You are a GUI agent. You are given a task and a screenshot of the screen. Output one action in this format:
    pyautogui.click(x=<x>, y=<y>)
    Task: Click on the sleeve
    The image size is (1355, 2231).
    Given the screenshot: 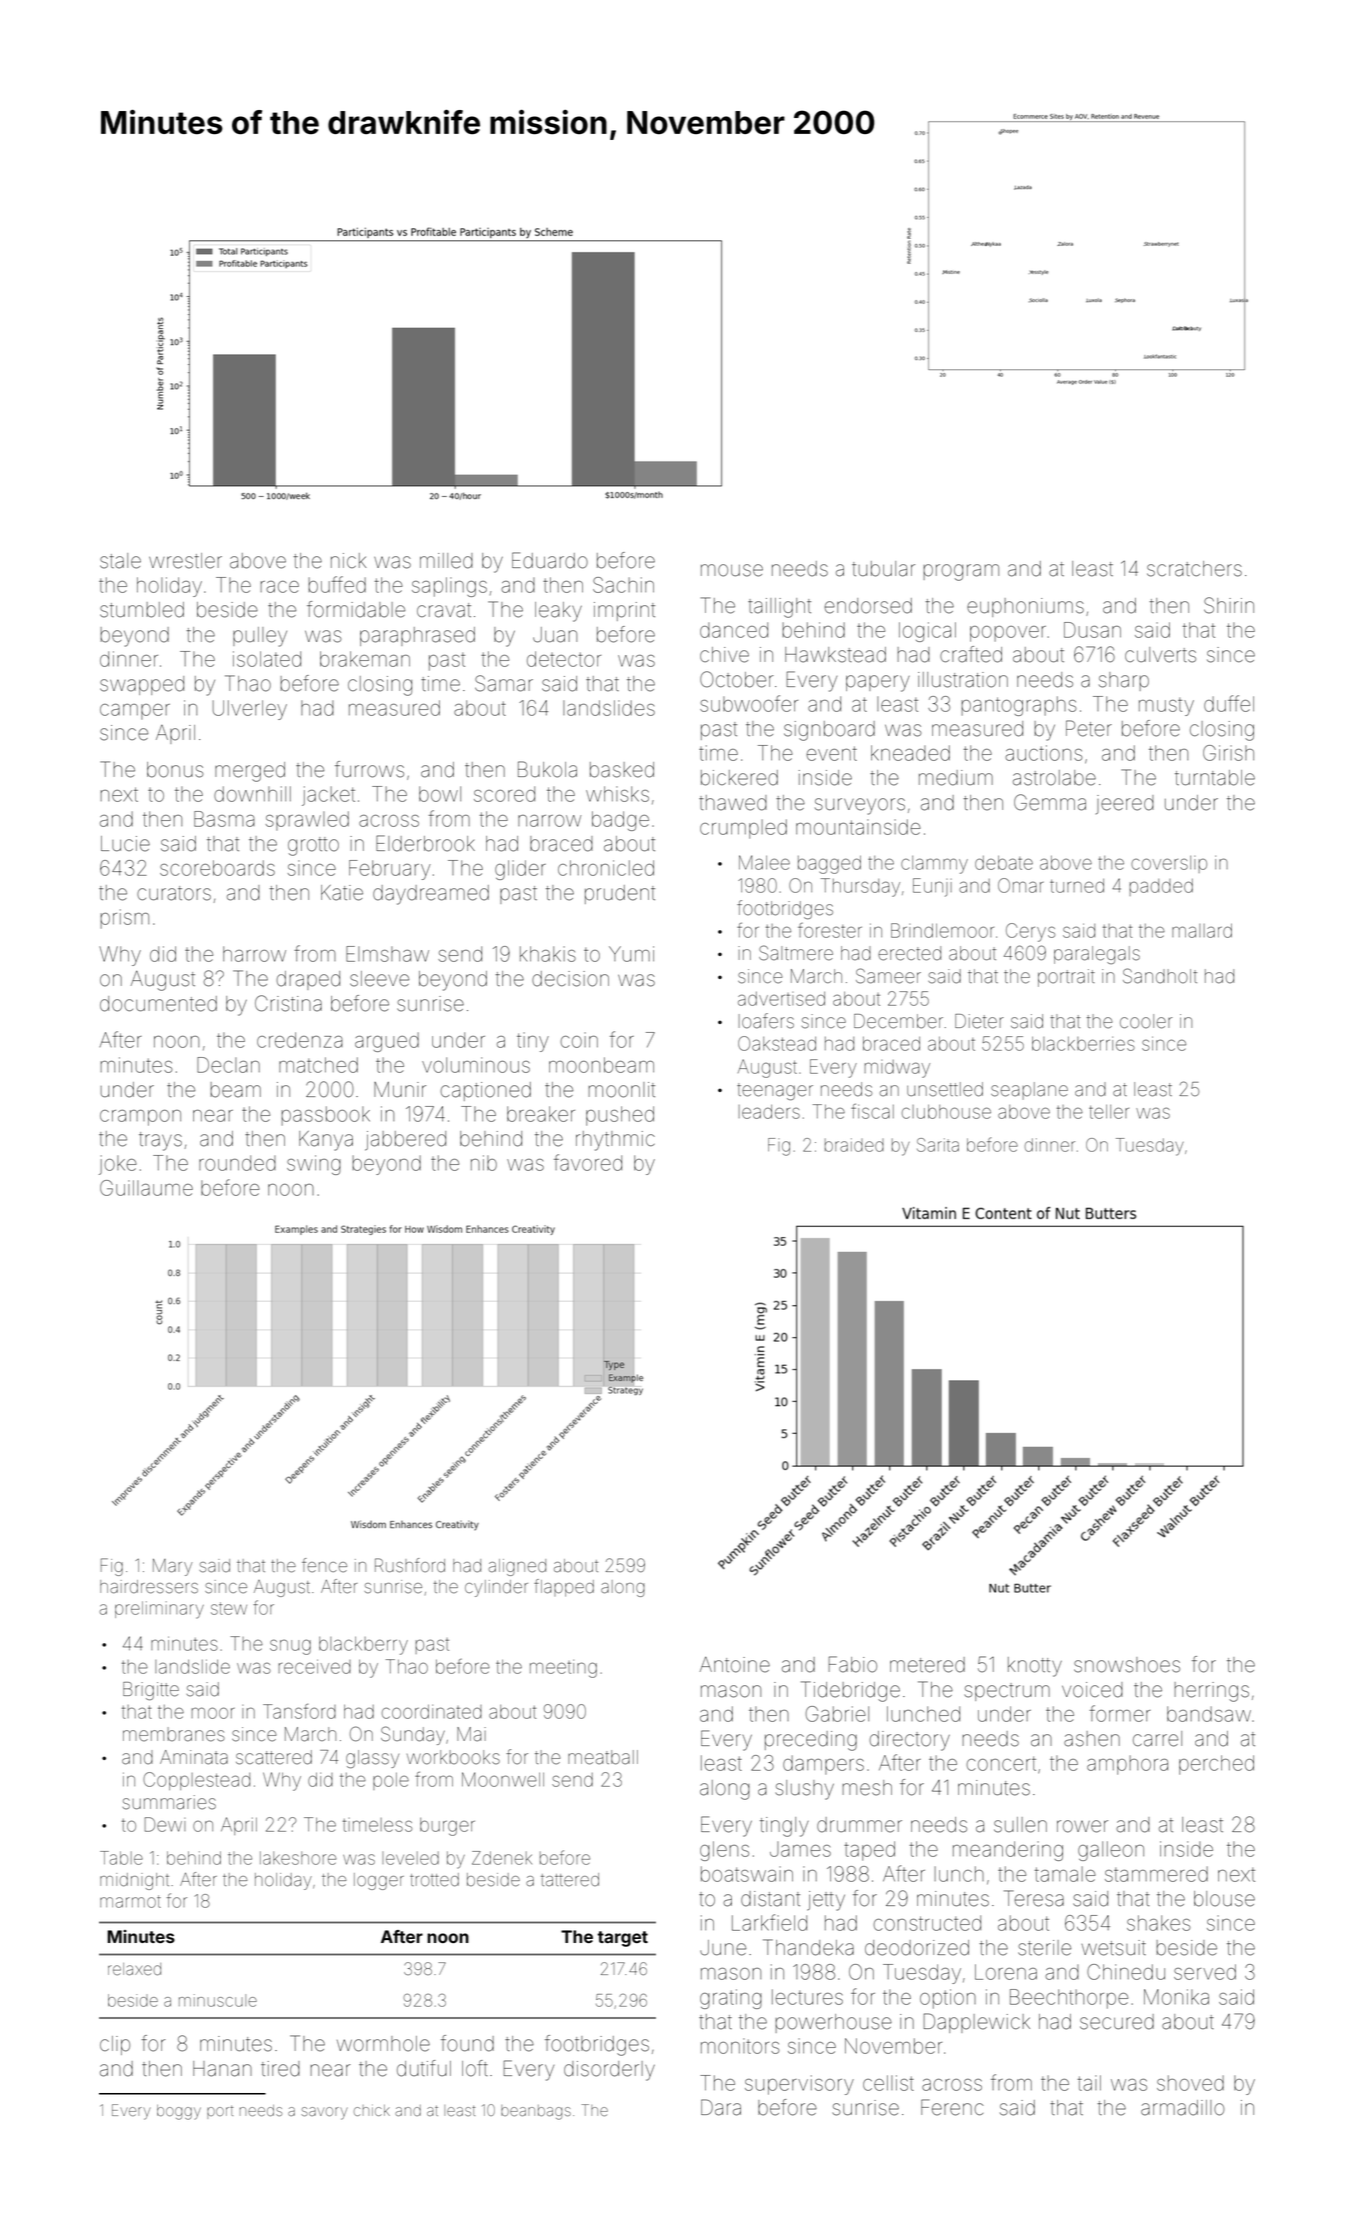 What is the action you would take?
    pyautogui.click(x=379, y=979)
